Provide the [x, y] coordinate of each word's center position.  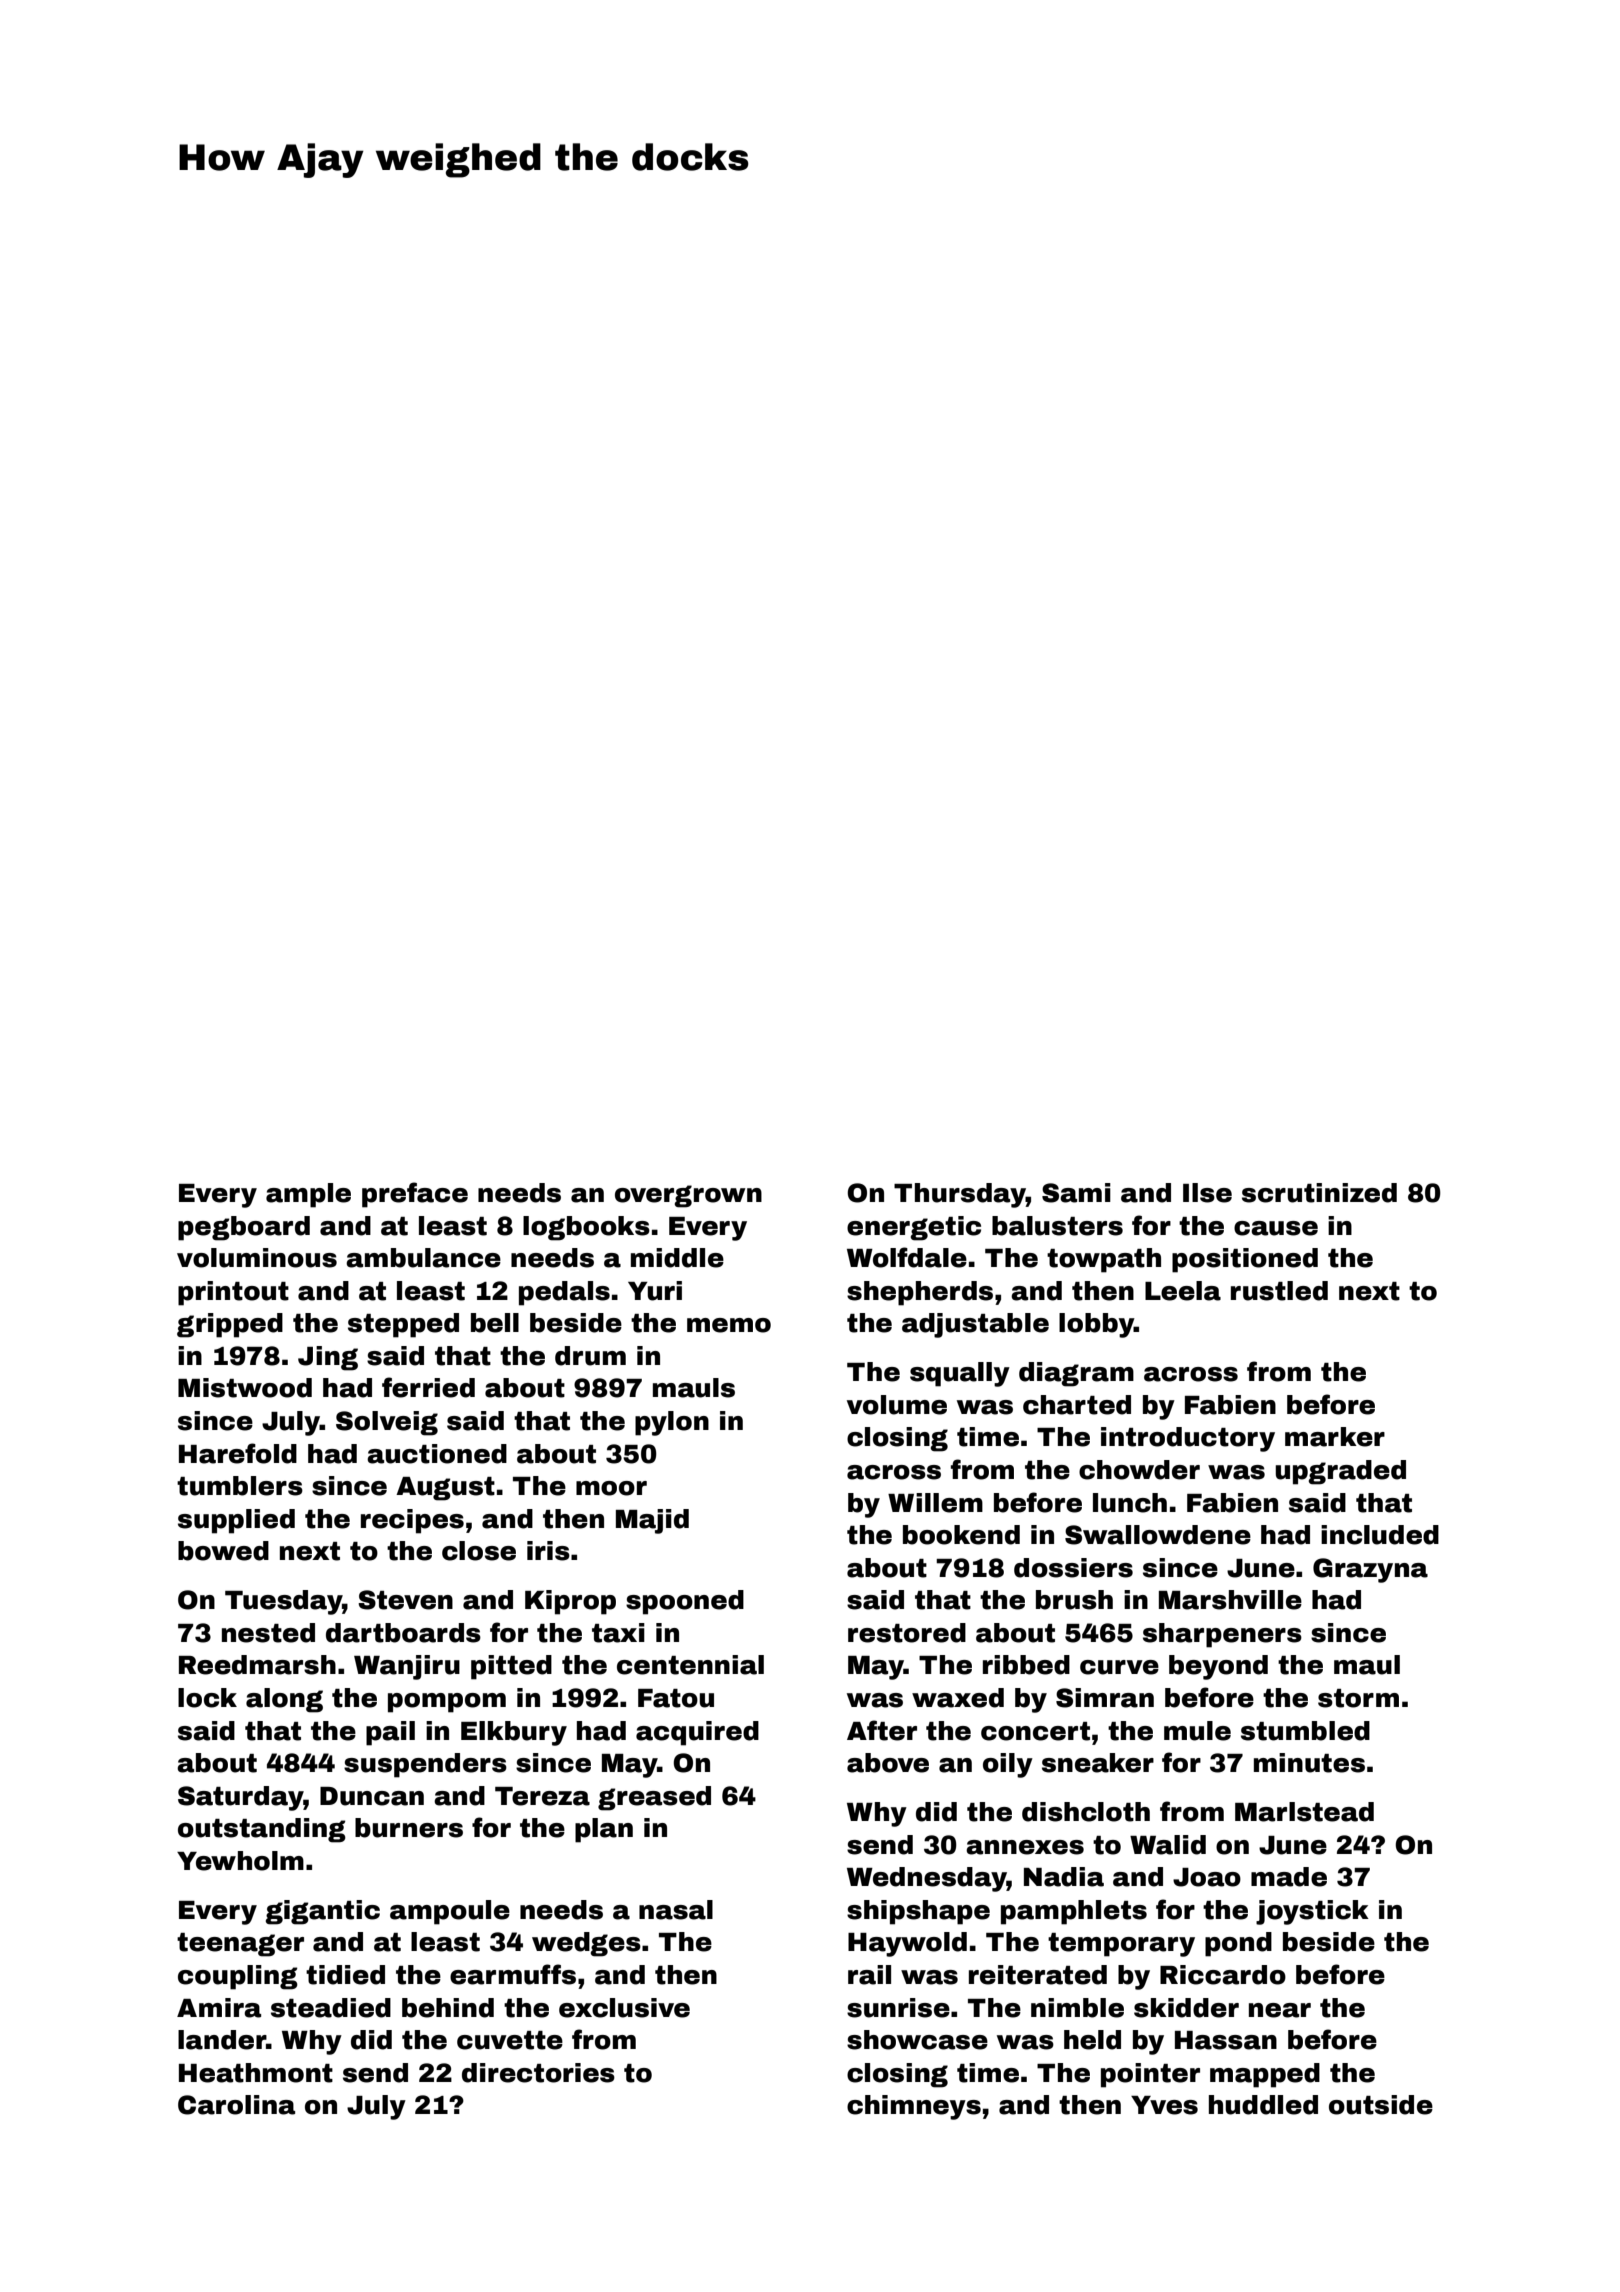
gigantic [323, 1912]
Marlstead [1304, 1812]
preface [415, 1195]
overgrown [688, 1196]
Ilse [1207, 1193]
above [888, 1763]
